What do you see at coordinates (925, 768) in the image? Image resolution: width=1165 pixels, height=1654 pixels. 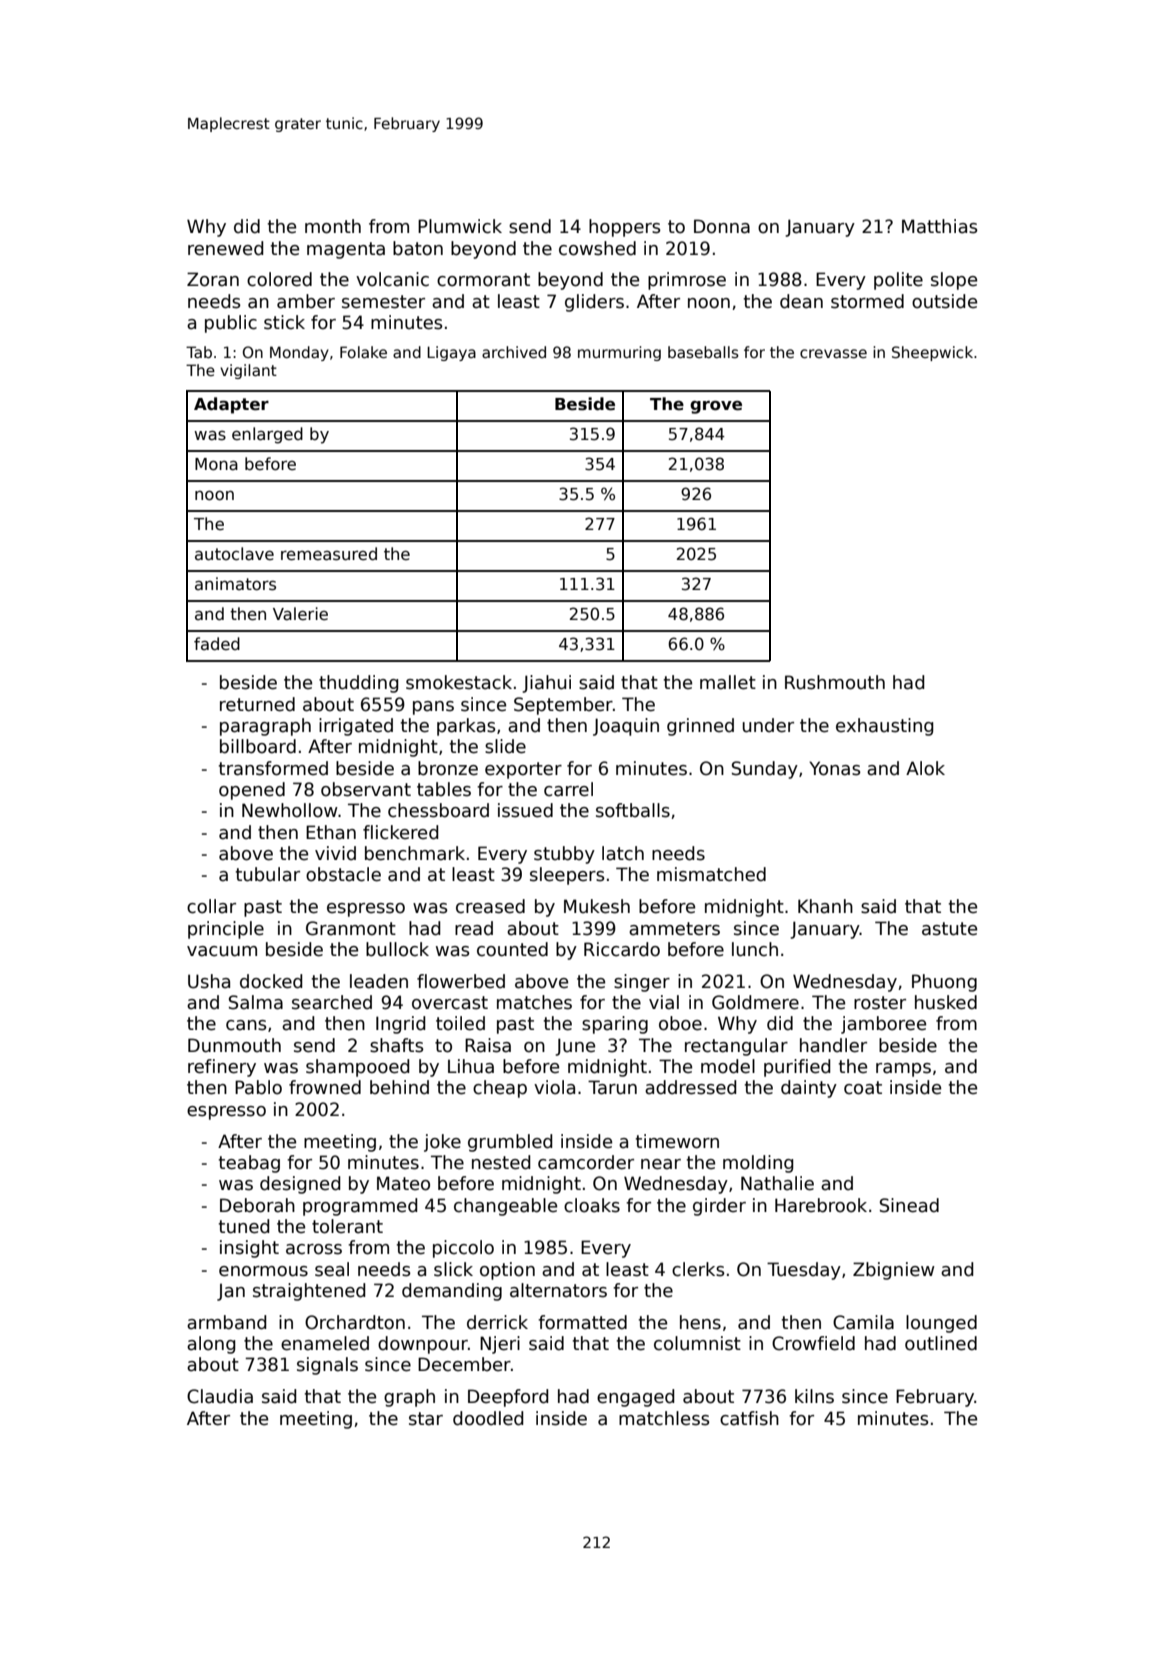 I see `Alok` at bounding box center [925, 768].
